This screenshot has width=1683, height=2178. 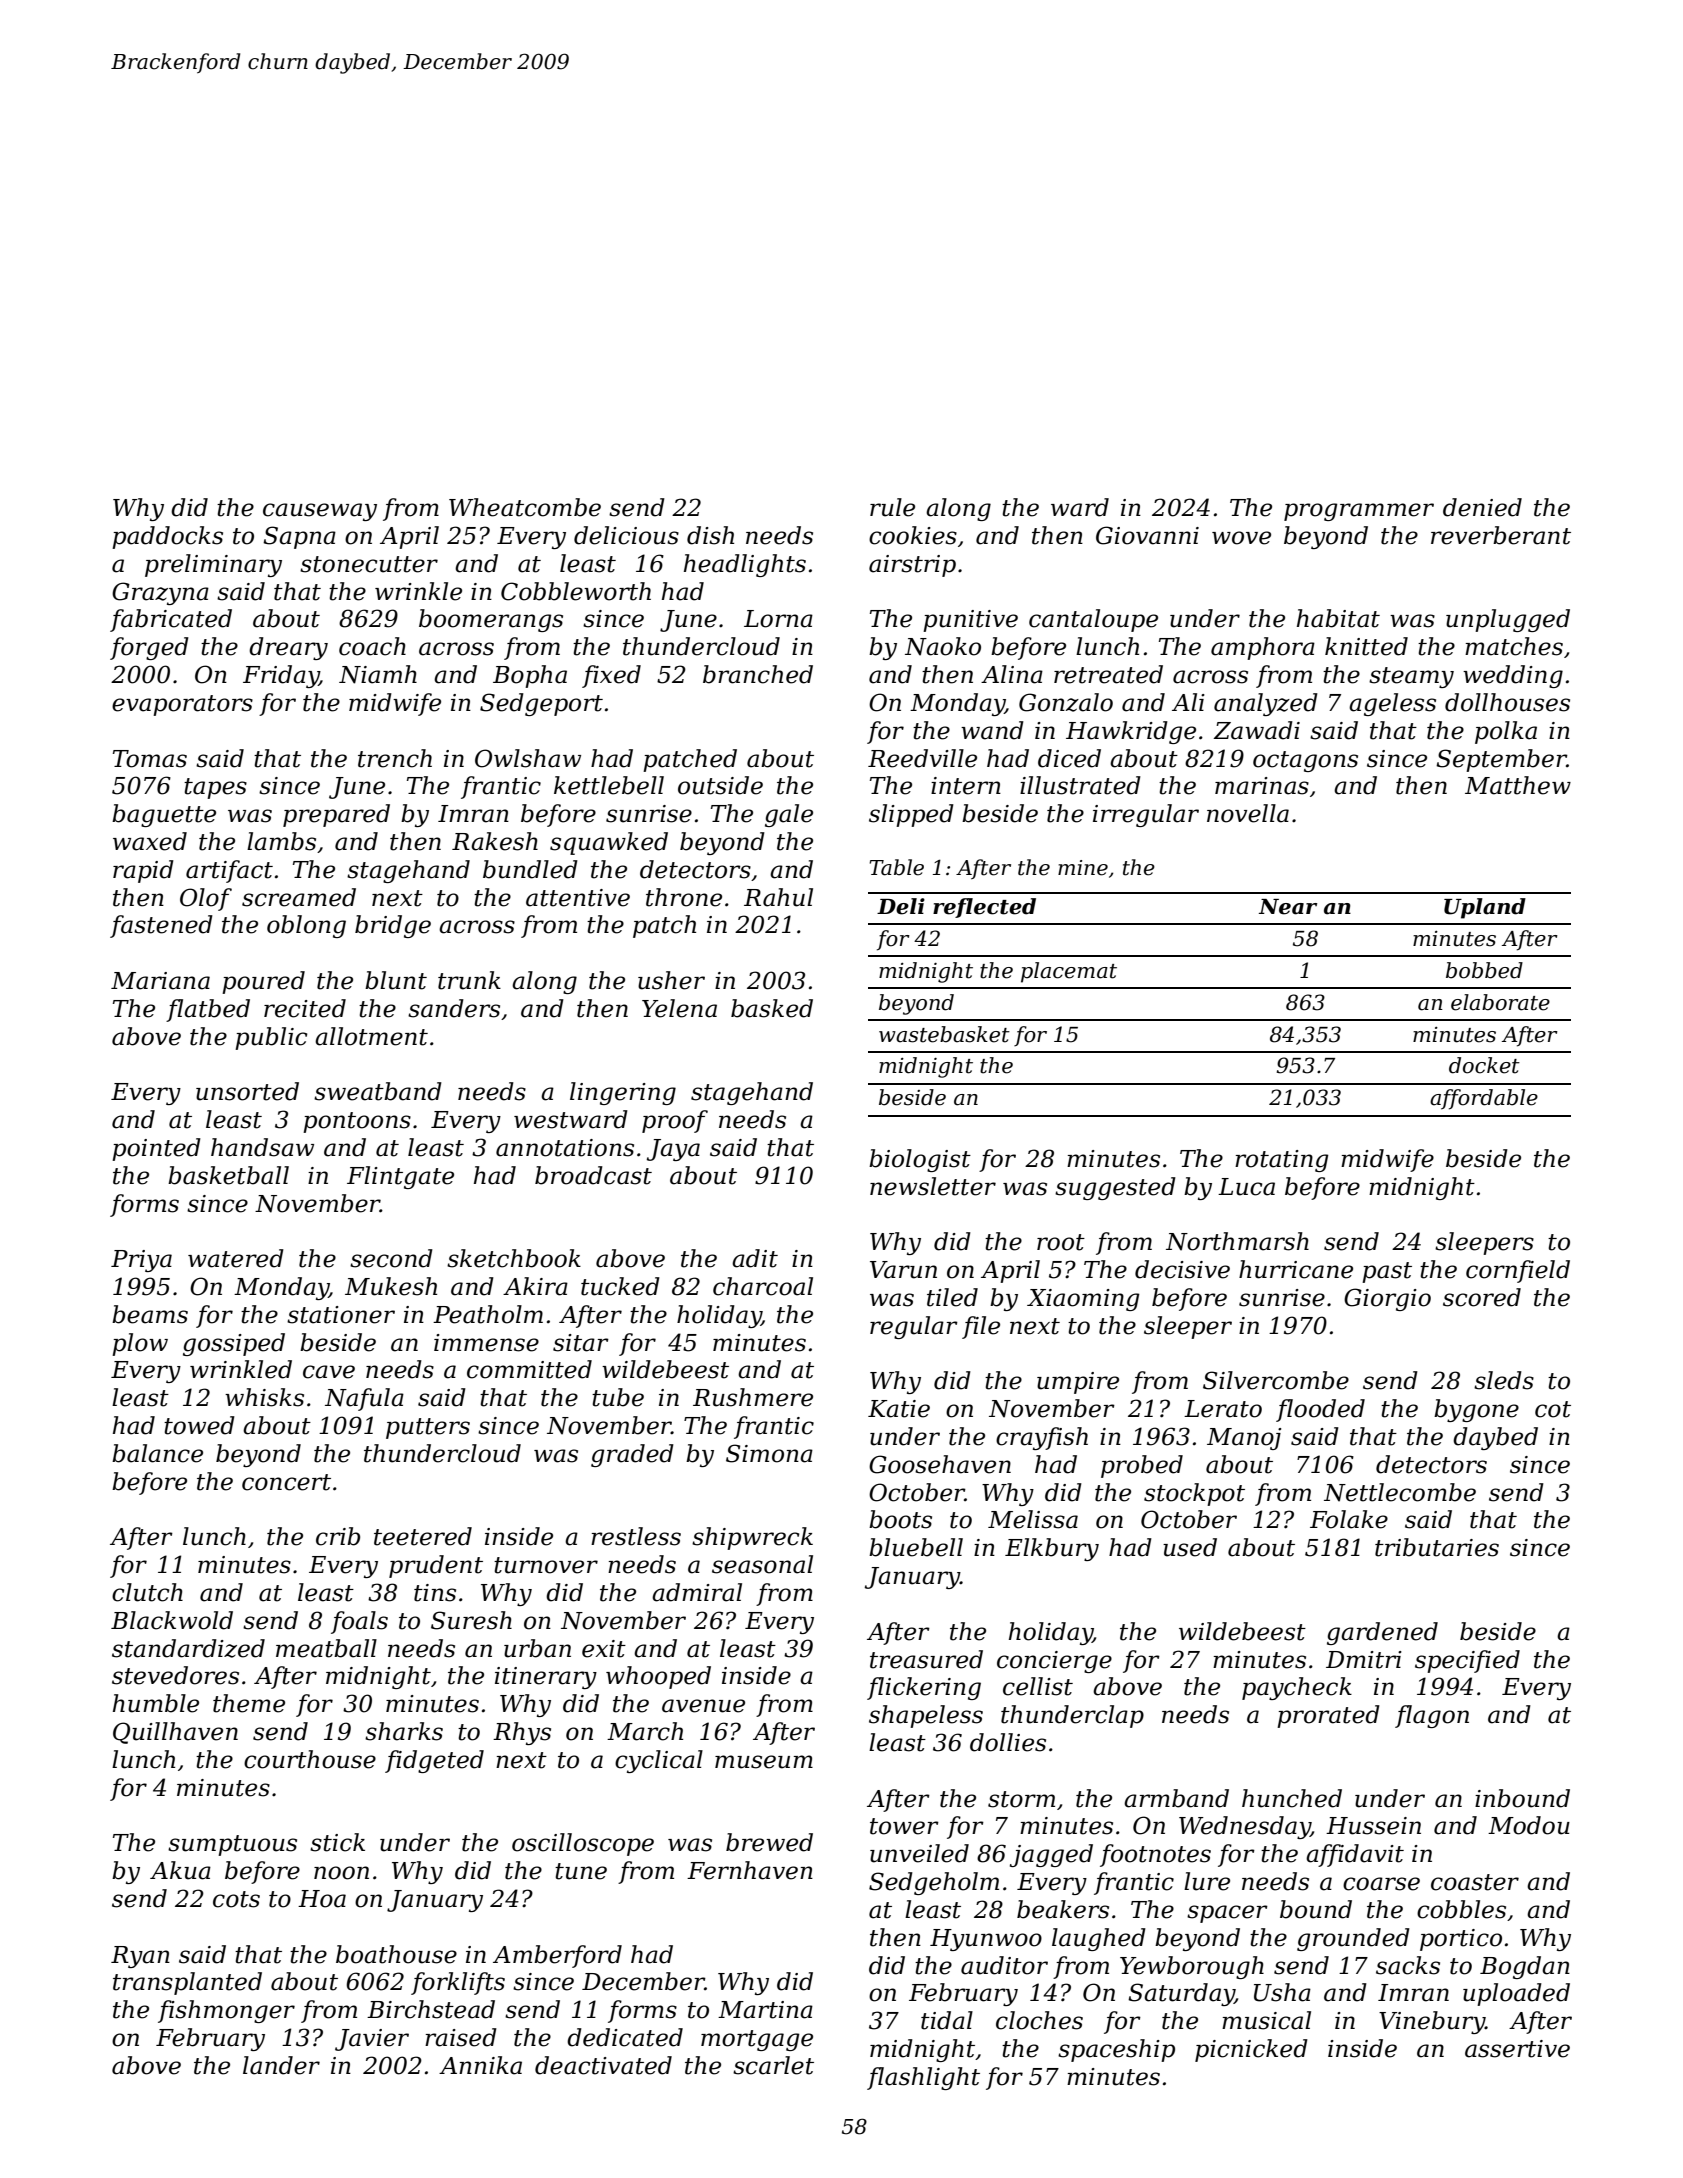 I want to click on forklifts, so click(x=458, y=1983).
